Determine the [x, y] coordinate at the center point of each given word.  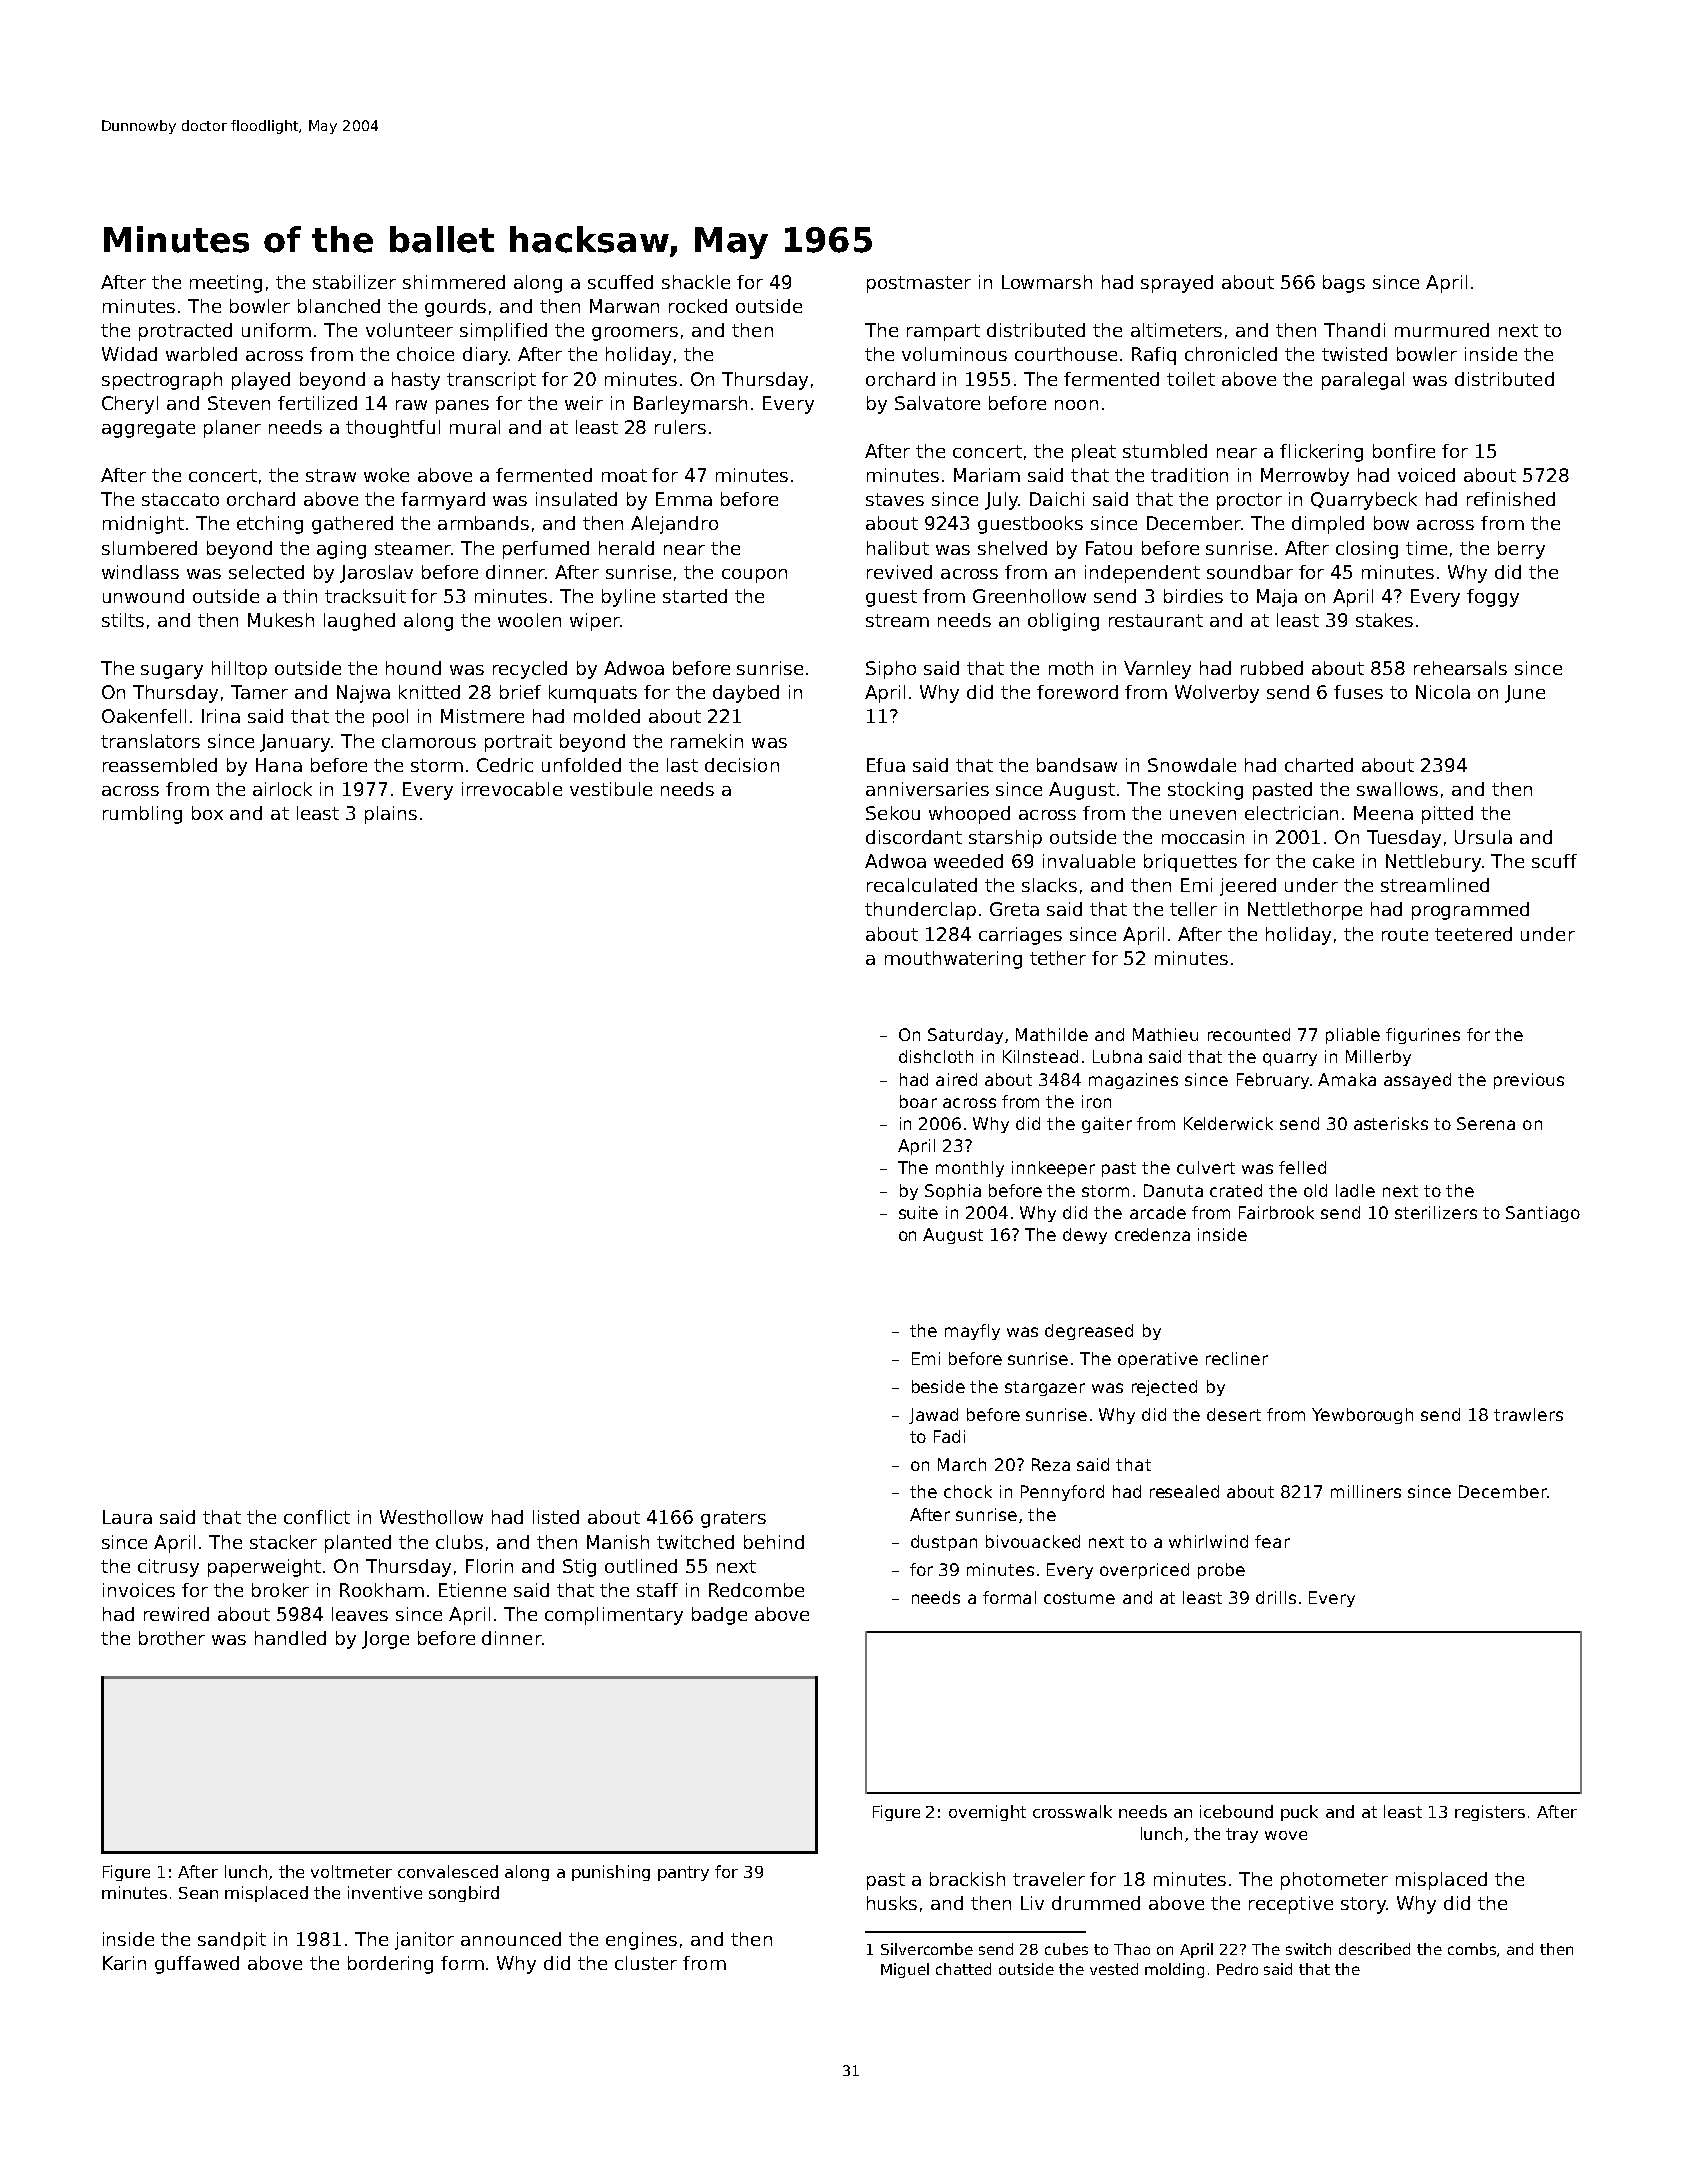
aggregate [148, 429]
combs [1473, 1950]
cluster [646, 1963]
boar [918, 1101]
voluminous [954, 354]
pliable [1353, 1036]
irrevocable [512, 789]
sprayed [1177, 284]
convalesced [448, 1871]
